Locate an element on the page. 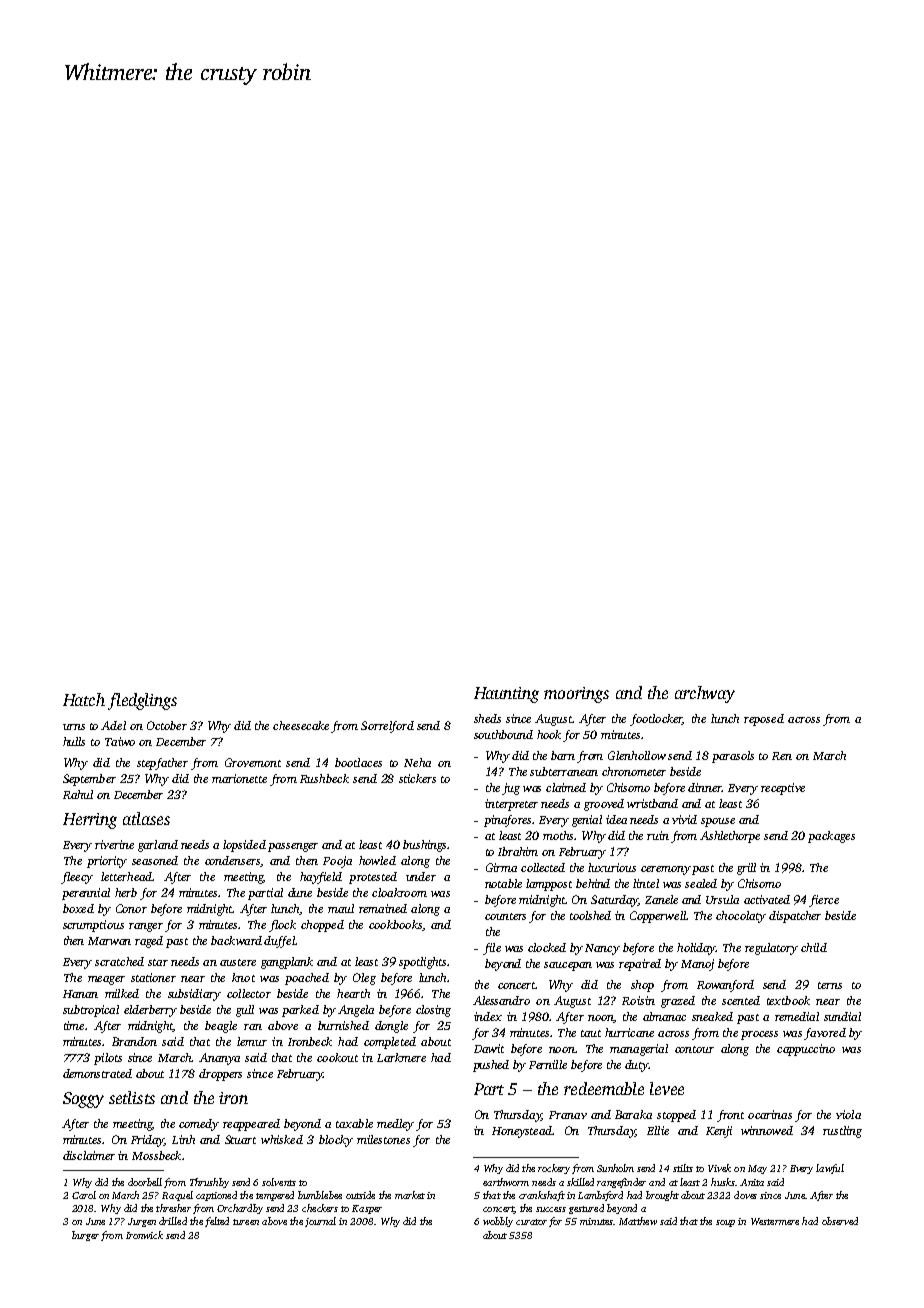 This page has height=1308, width=924. September is located at coordinates (89, 780).
